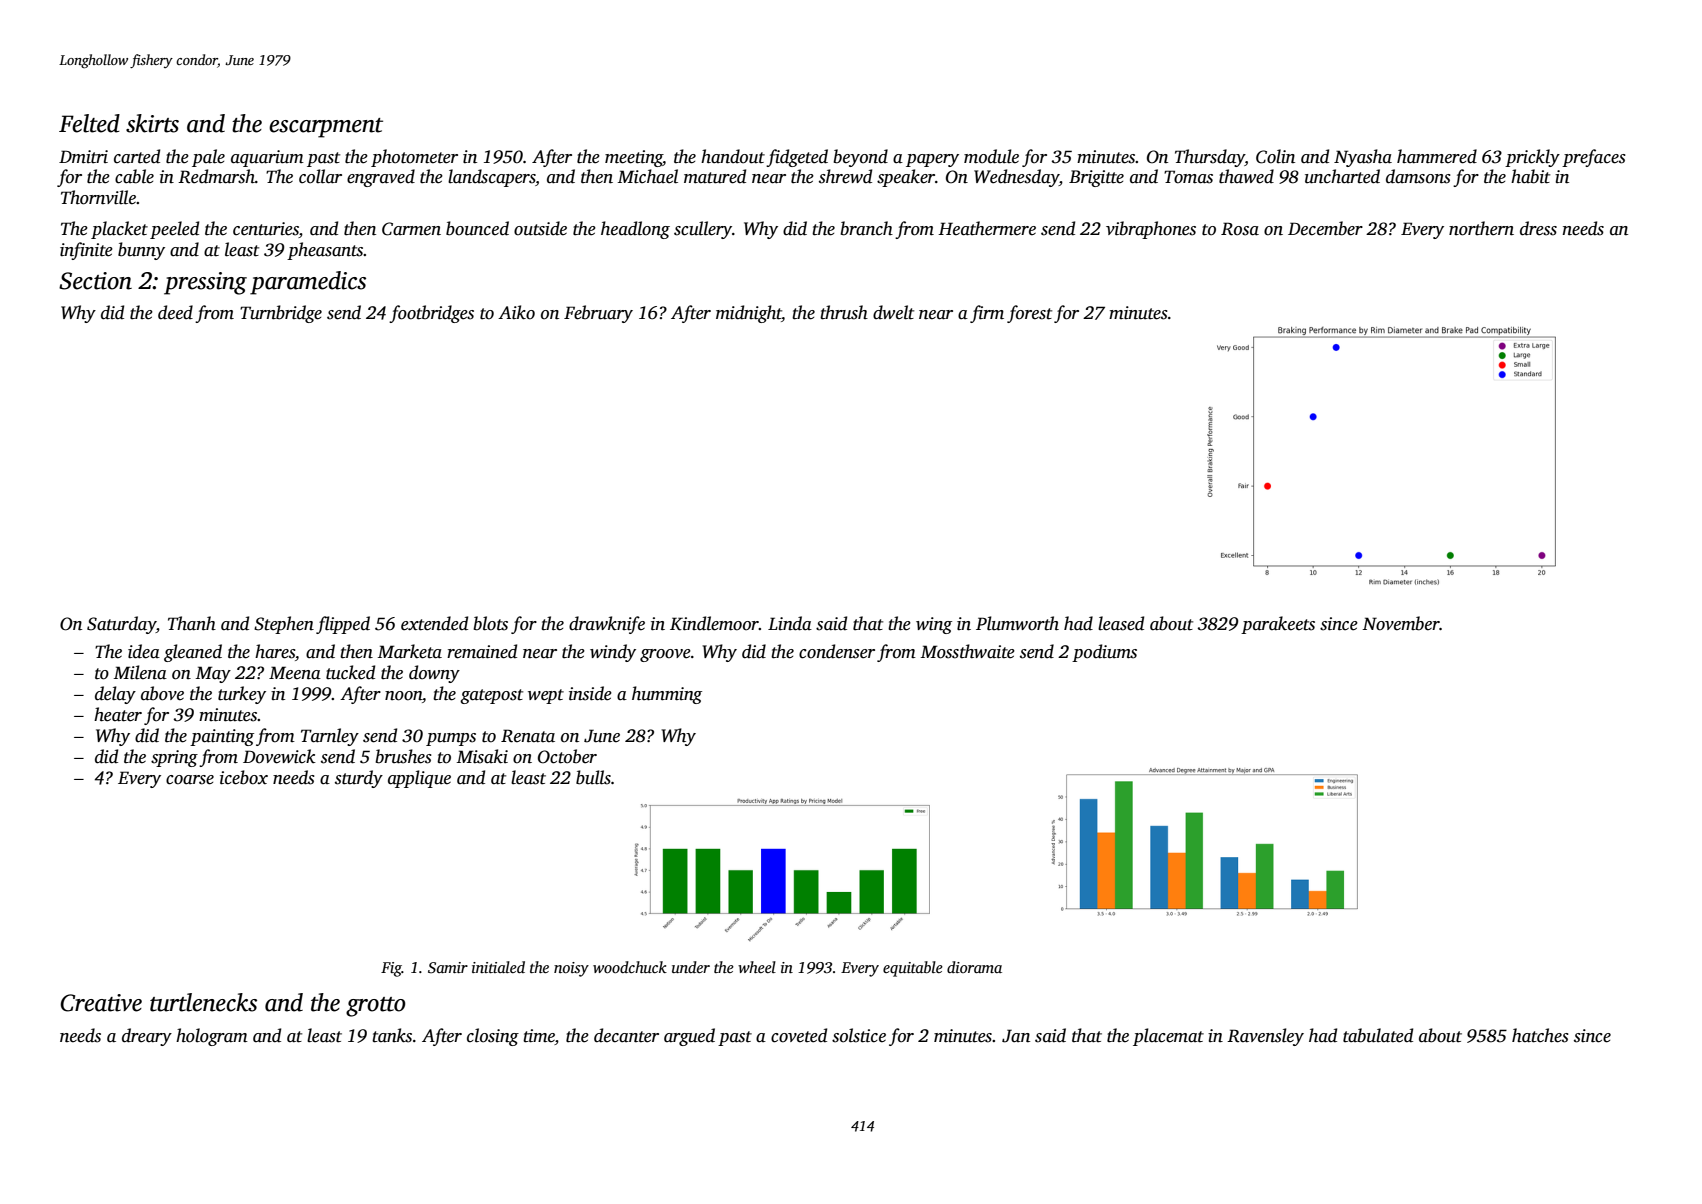 The height and width of the screenshot is (1204, 1702). What do you see at coordinates (1275, 156) in the screenshot?
I see `Colin` at bounding box center [1275, 156].
